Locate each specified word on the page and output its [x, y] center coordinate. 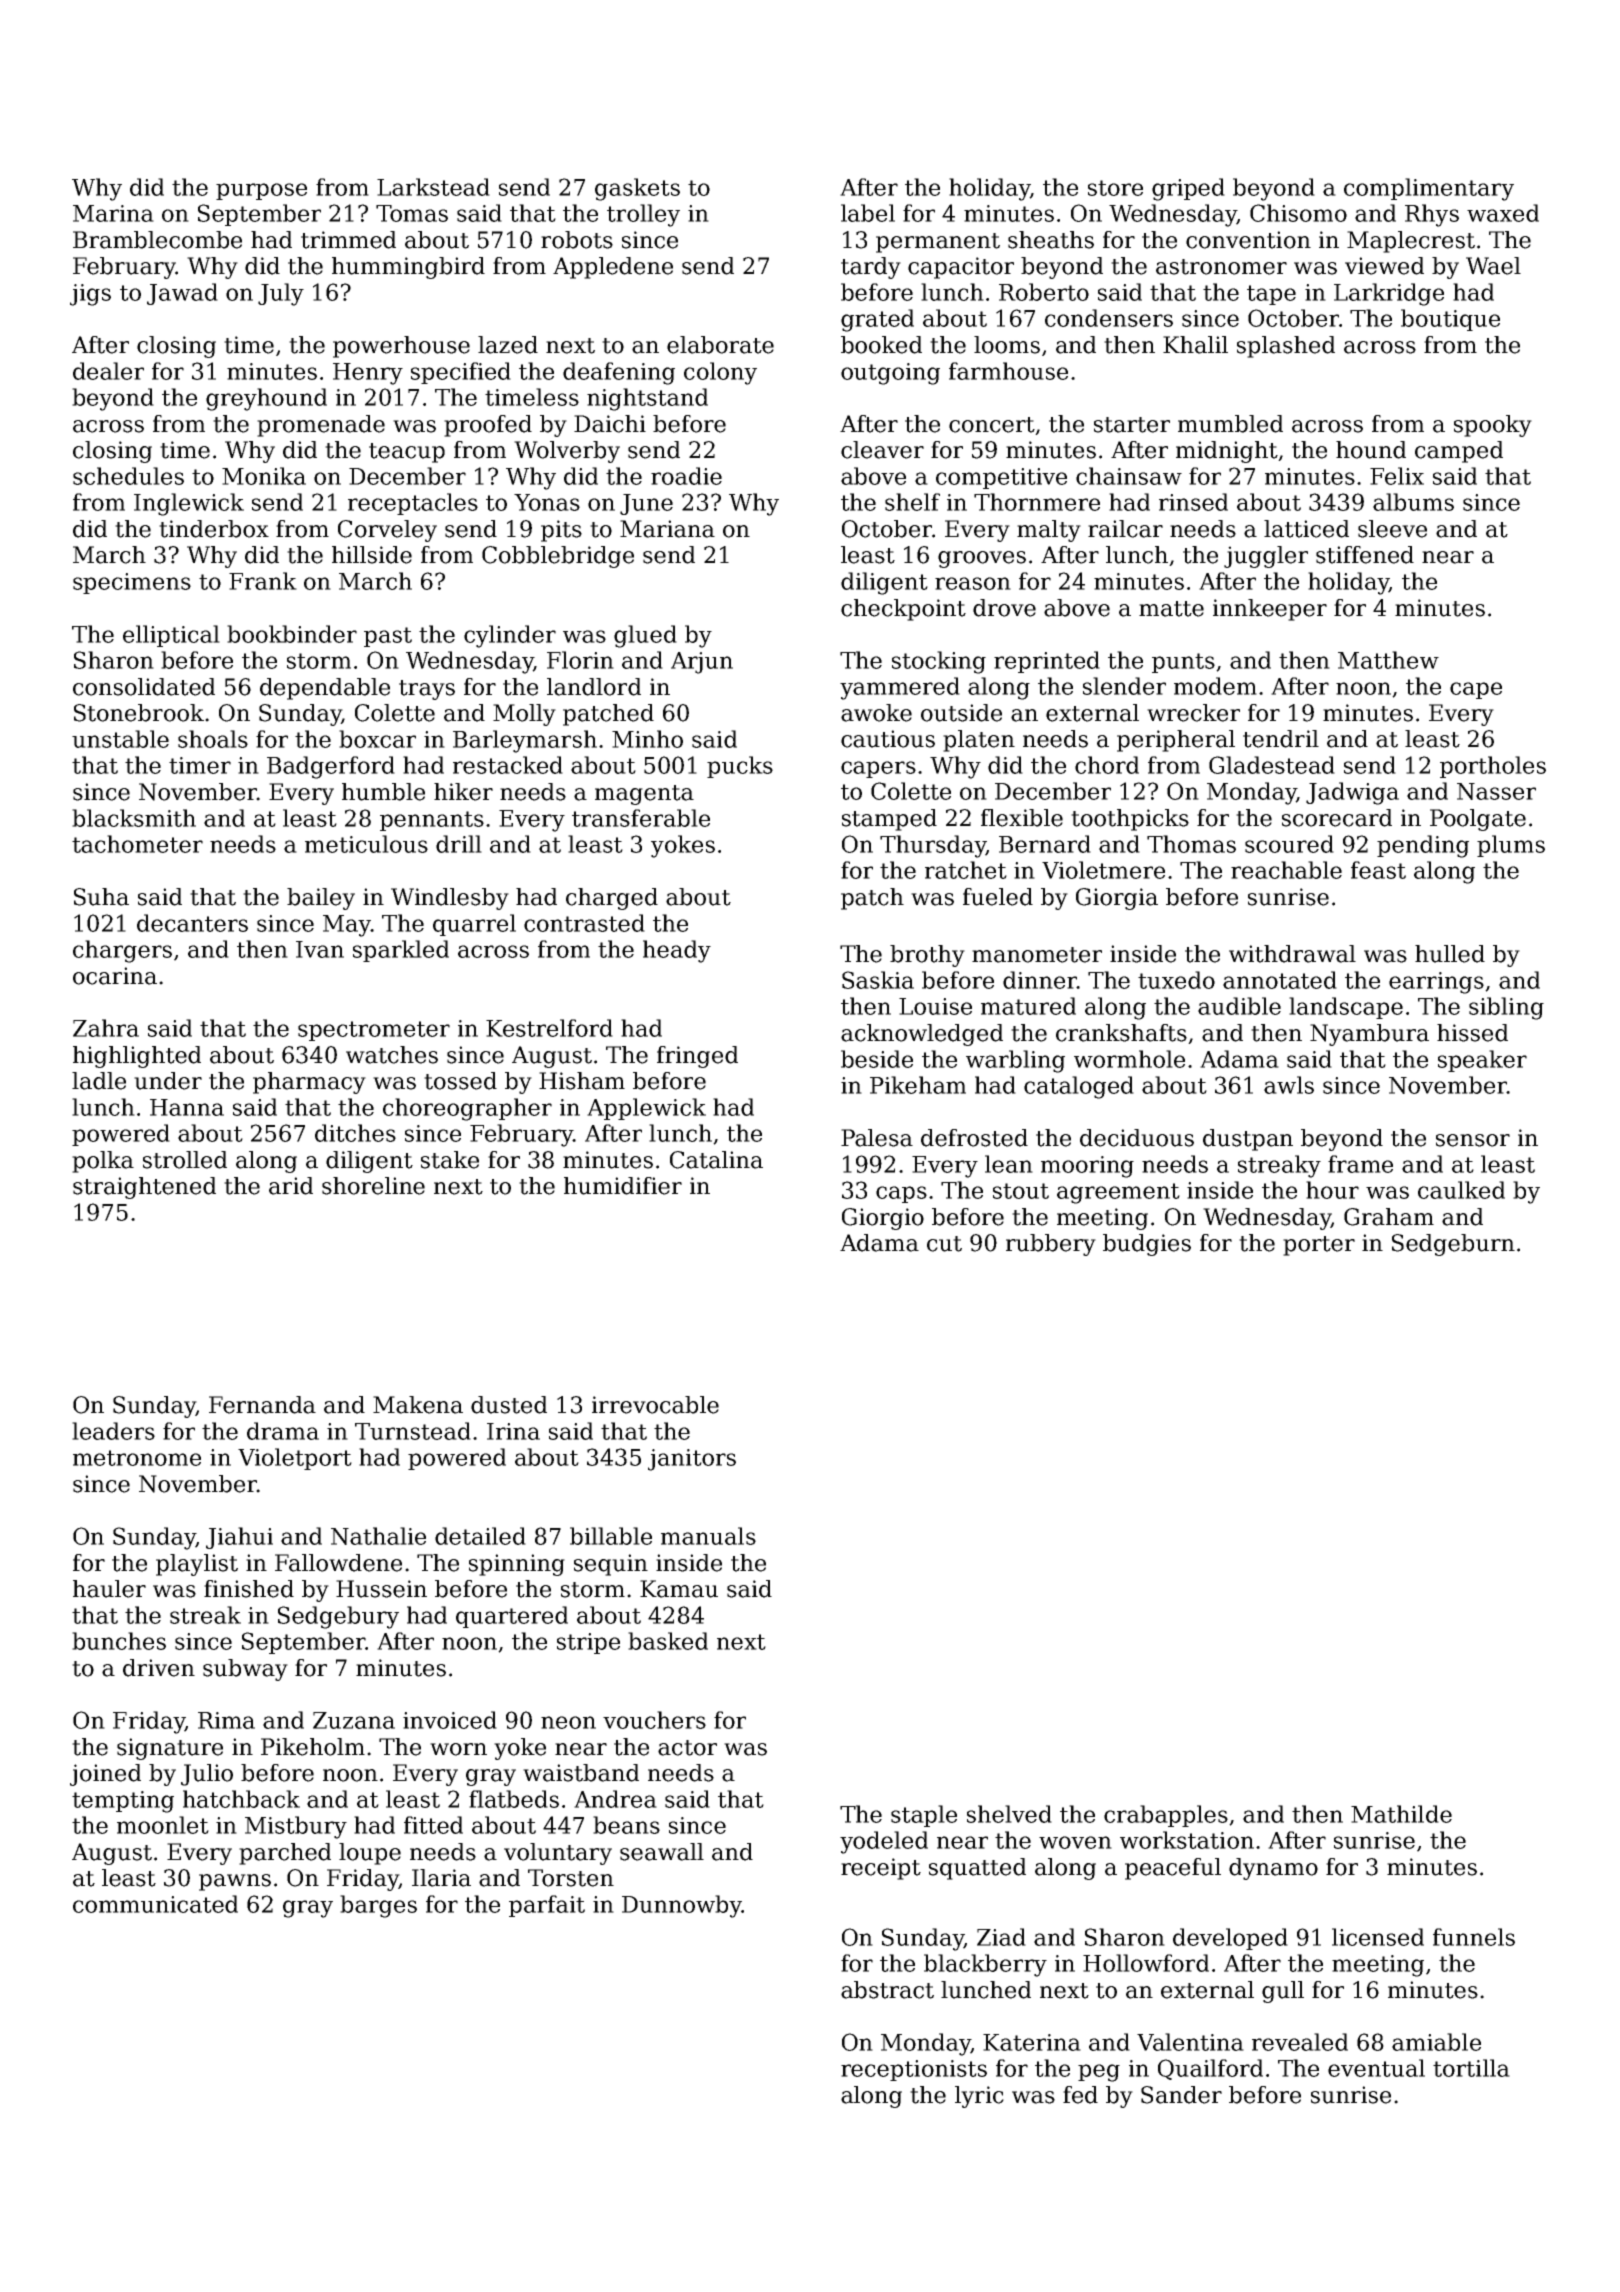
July [281, 294]
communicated [155, 1904]
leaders [113, 1431]
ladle [99, 1081]
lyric [979, 2097]
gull [1283, 1992]
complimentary [1429, 189]
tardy [871, 268]
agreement [1118, 1193]
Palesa [877, 1138]
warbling [1015, 1061]
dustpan [1248, 1140]
